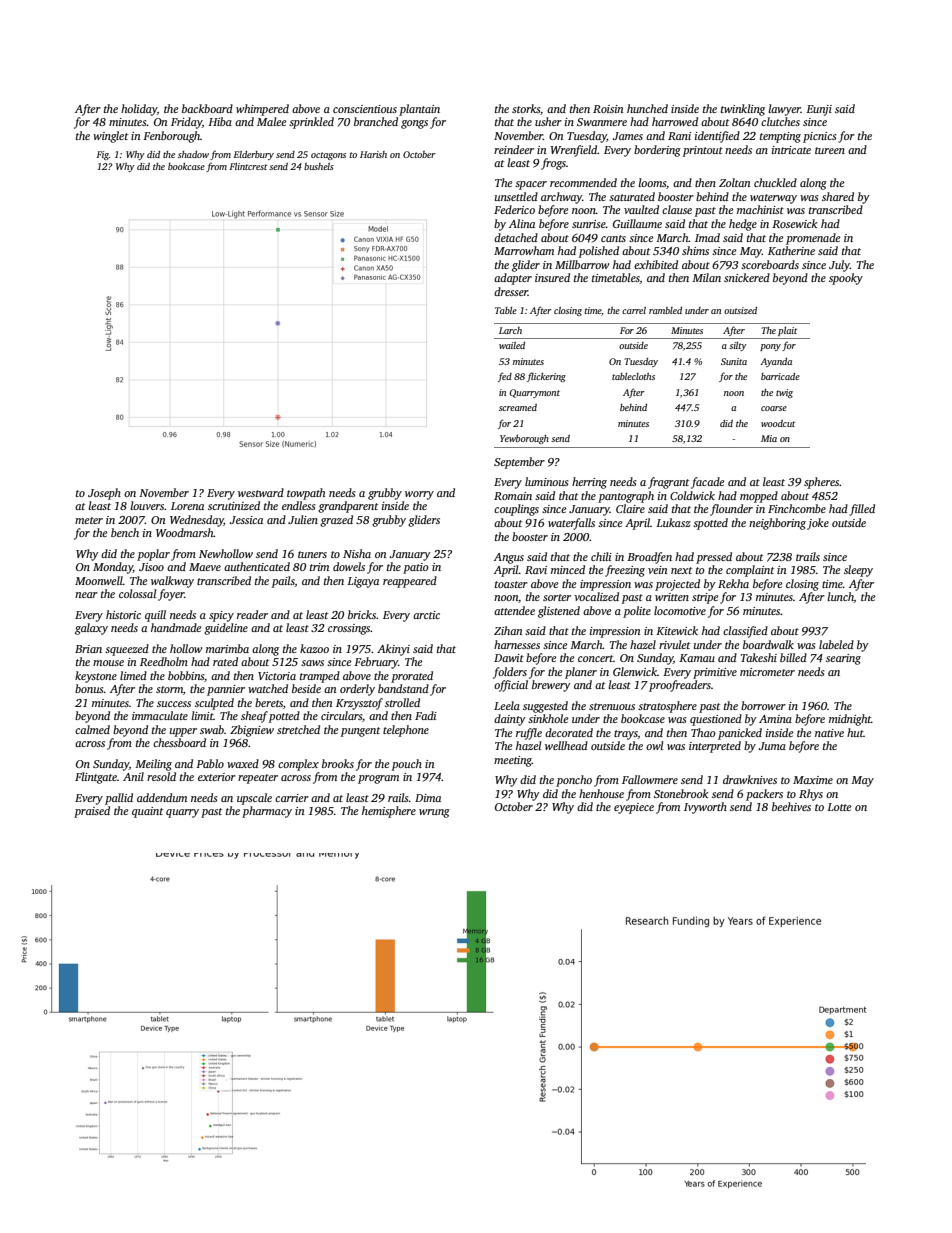 The image size is (952, 1233). What do you see at coordinates (513, 279) in the page?
I see `adapter` at bounding box center [513, 279].
